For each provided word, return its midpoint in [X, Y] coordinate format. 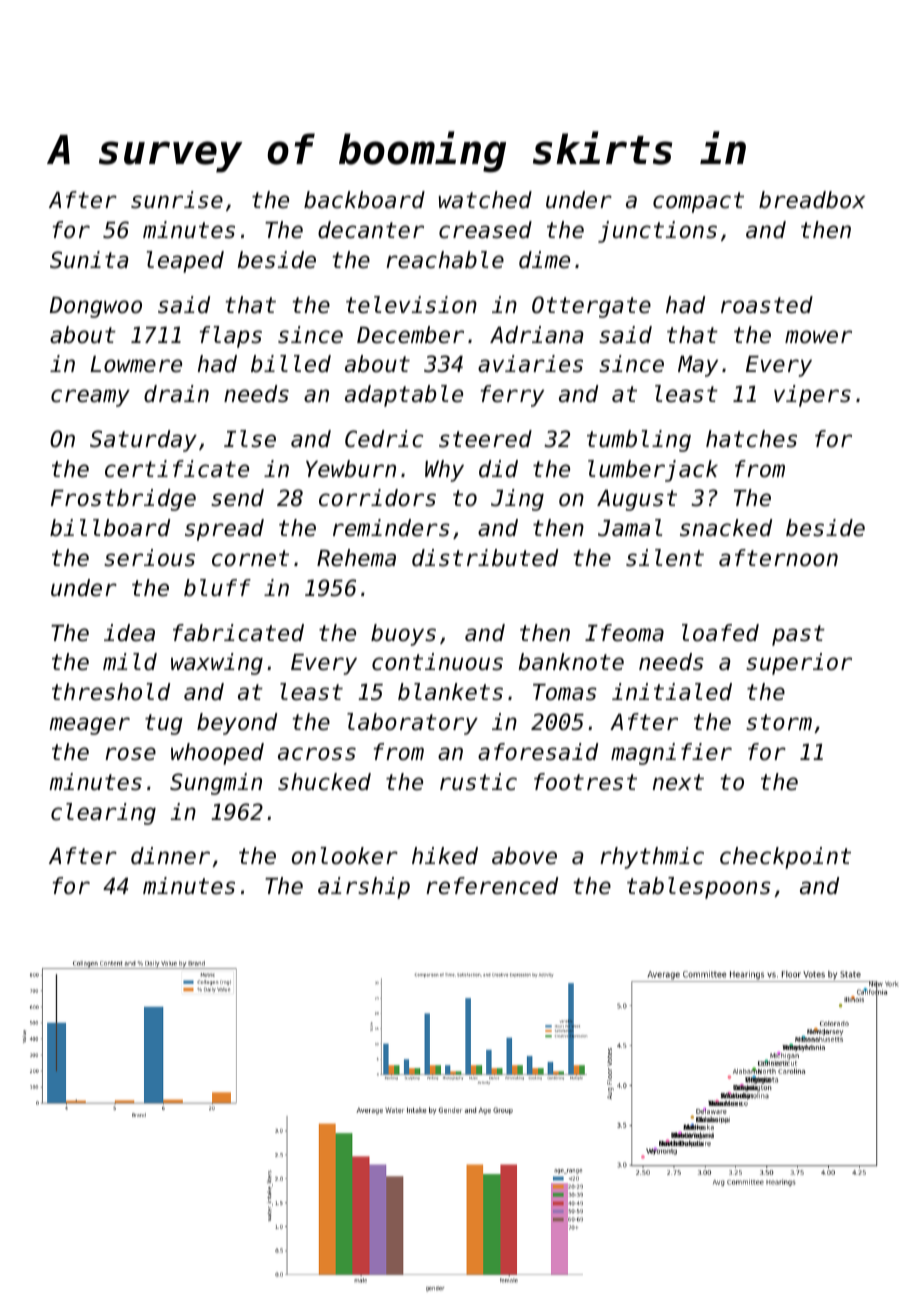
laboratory [412, 724]
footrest [585, 782]
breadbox [812, 200]
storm [779, 722]
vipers [812, 396]
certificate [177, 469]
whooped [217, 754]
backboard [364, 200]
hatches [751, 439]
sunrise [177, 200]
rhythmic [652, 858]
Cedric [384, 439]
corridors [377, 498]
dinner [170, 856]
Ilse [250, 439]
